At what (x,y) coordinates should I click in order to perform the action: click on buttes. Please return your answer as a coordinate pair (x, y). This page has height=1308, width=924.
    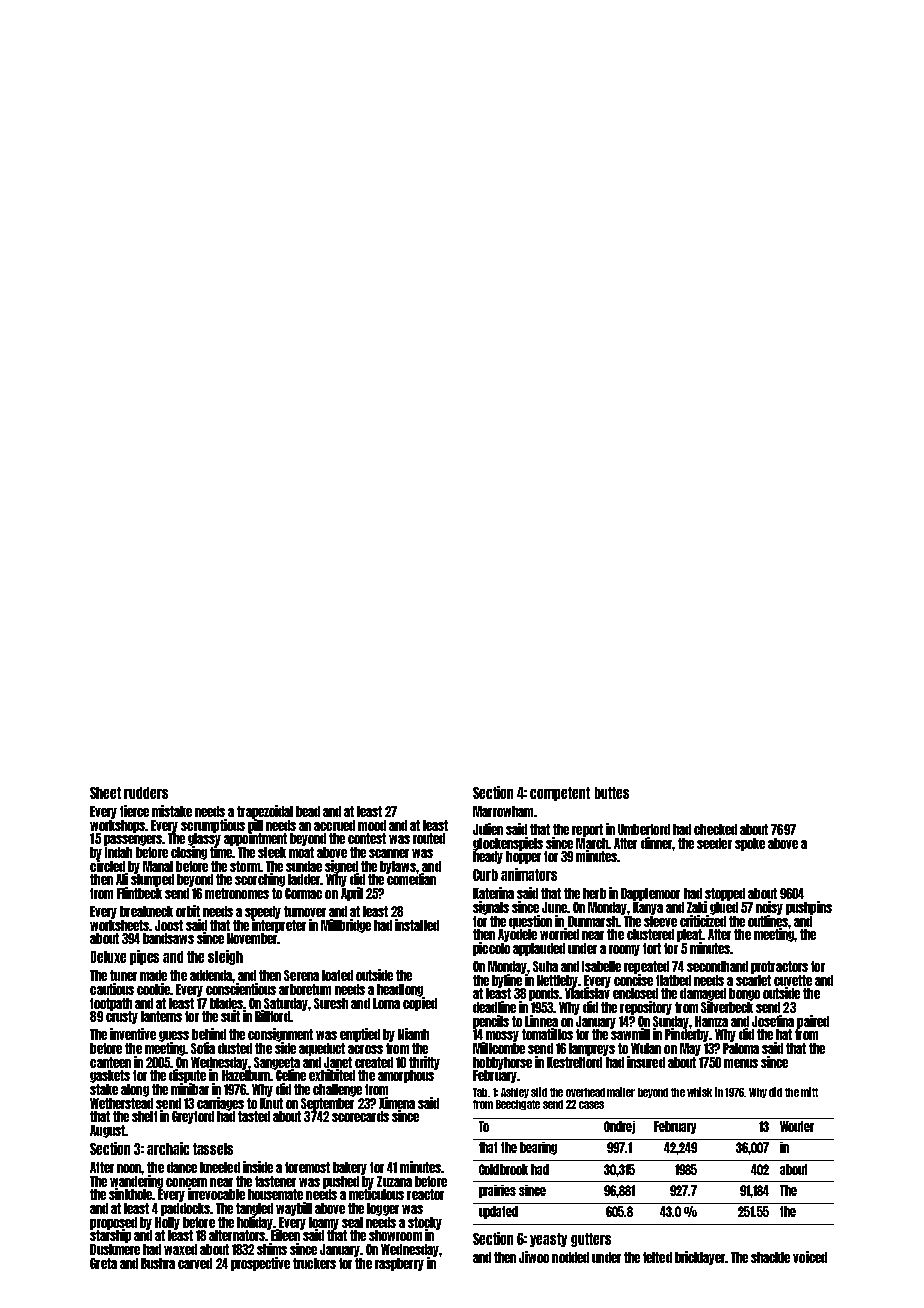
    Looking at the image, I should click on (612, 793).
